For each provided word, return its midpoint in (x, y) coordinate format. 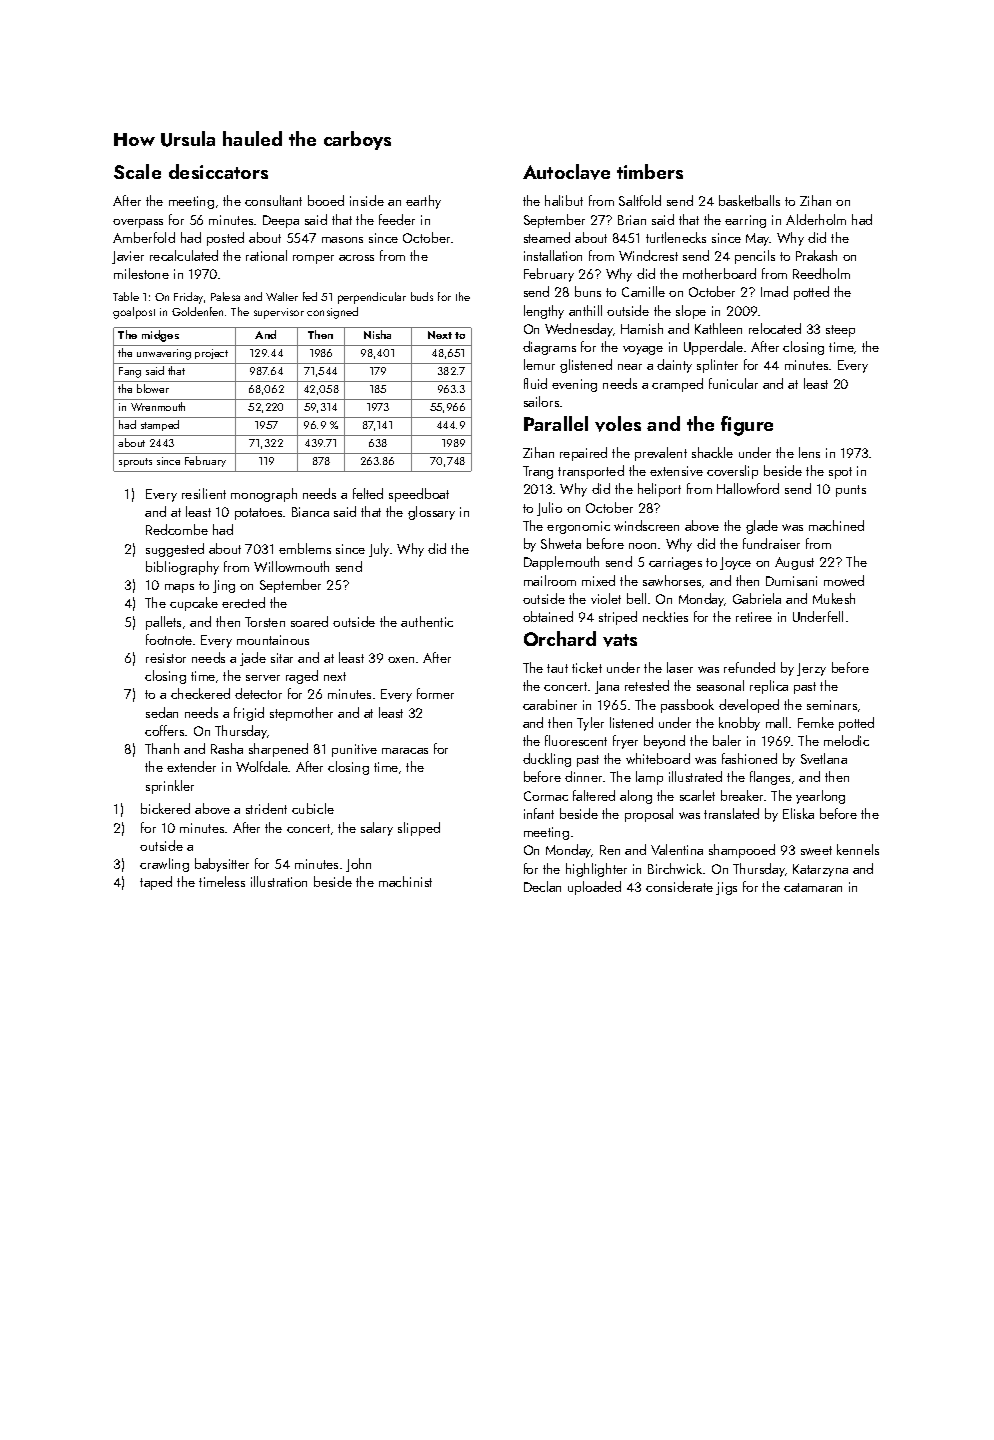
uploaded (594, 888)
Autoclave (566, 172)
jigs (726, 888)
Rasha (227, 748)
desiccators (218, 171)
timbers (650, 171)
